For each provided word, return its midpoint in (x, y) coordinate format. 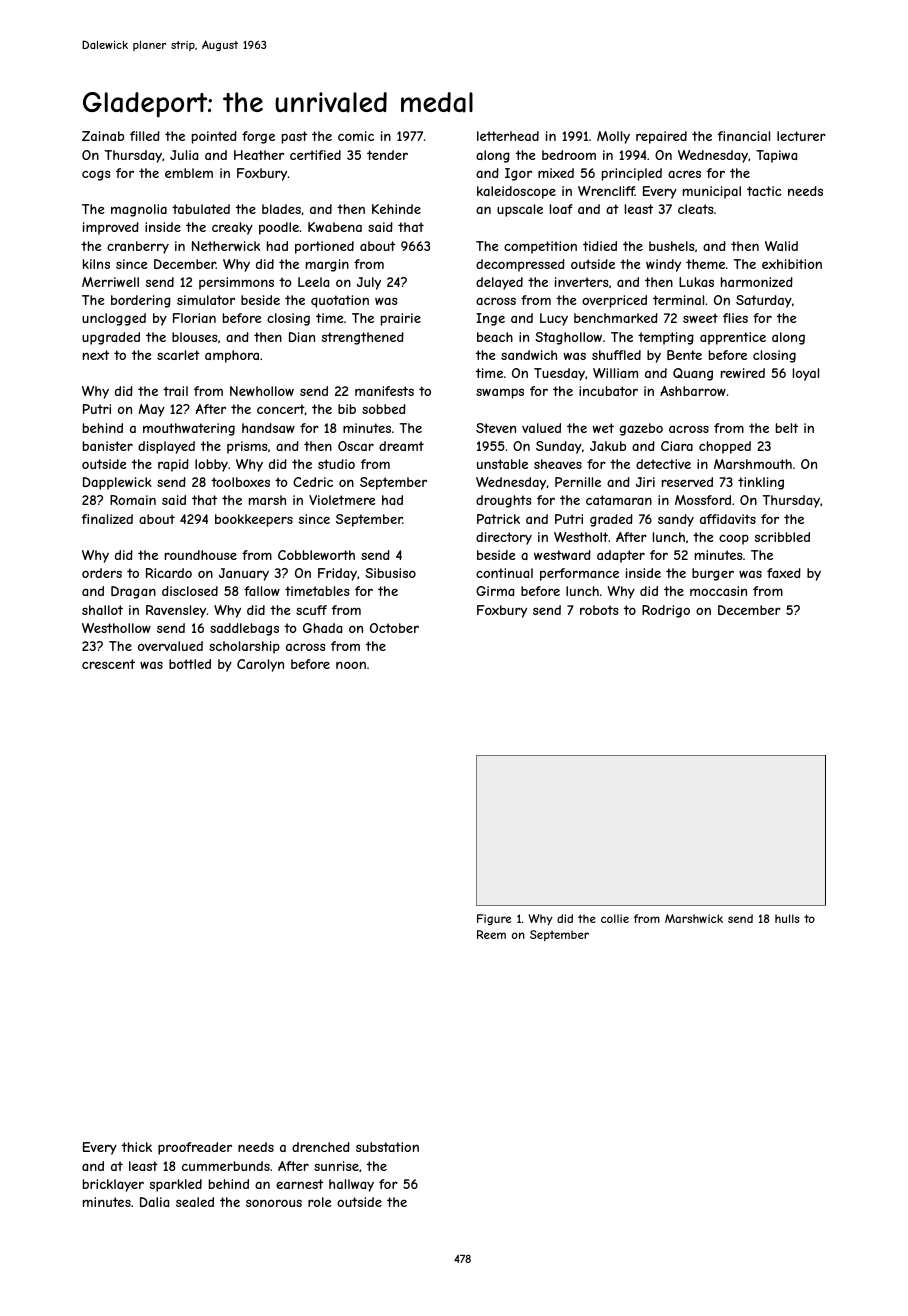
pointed (214, 137)
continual (504, 573)
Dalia (154, 1202)
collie (615, 918)
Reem (491, 934)
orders (102, 573)
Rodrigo (666, 611)
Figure (494, 919)
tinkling (761, 483)
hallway (351, 1185)
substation (387, 1147)
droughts (504, 501)
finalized (107, 519)
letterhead (508, 136)
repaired (661, 137)
